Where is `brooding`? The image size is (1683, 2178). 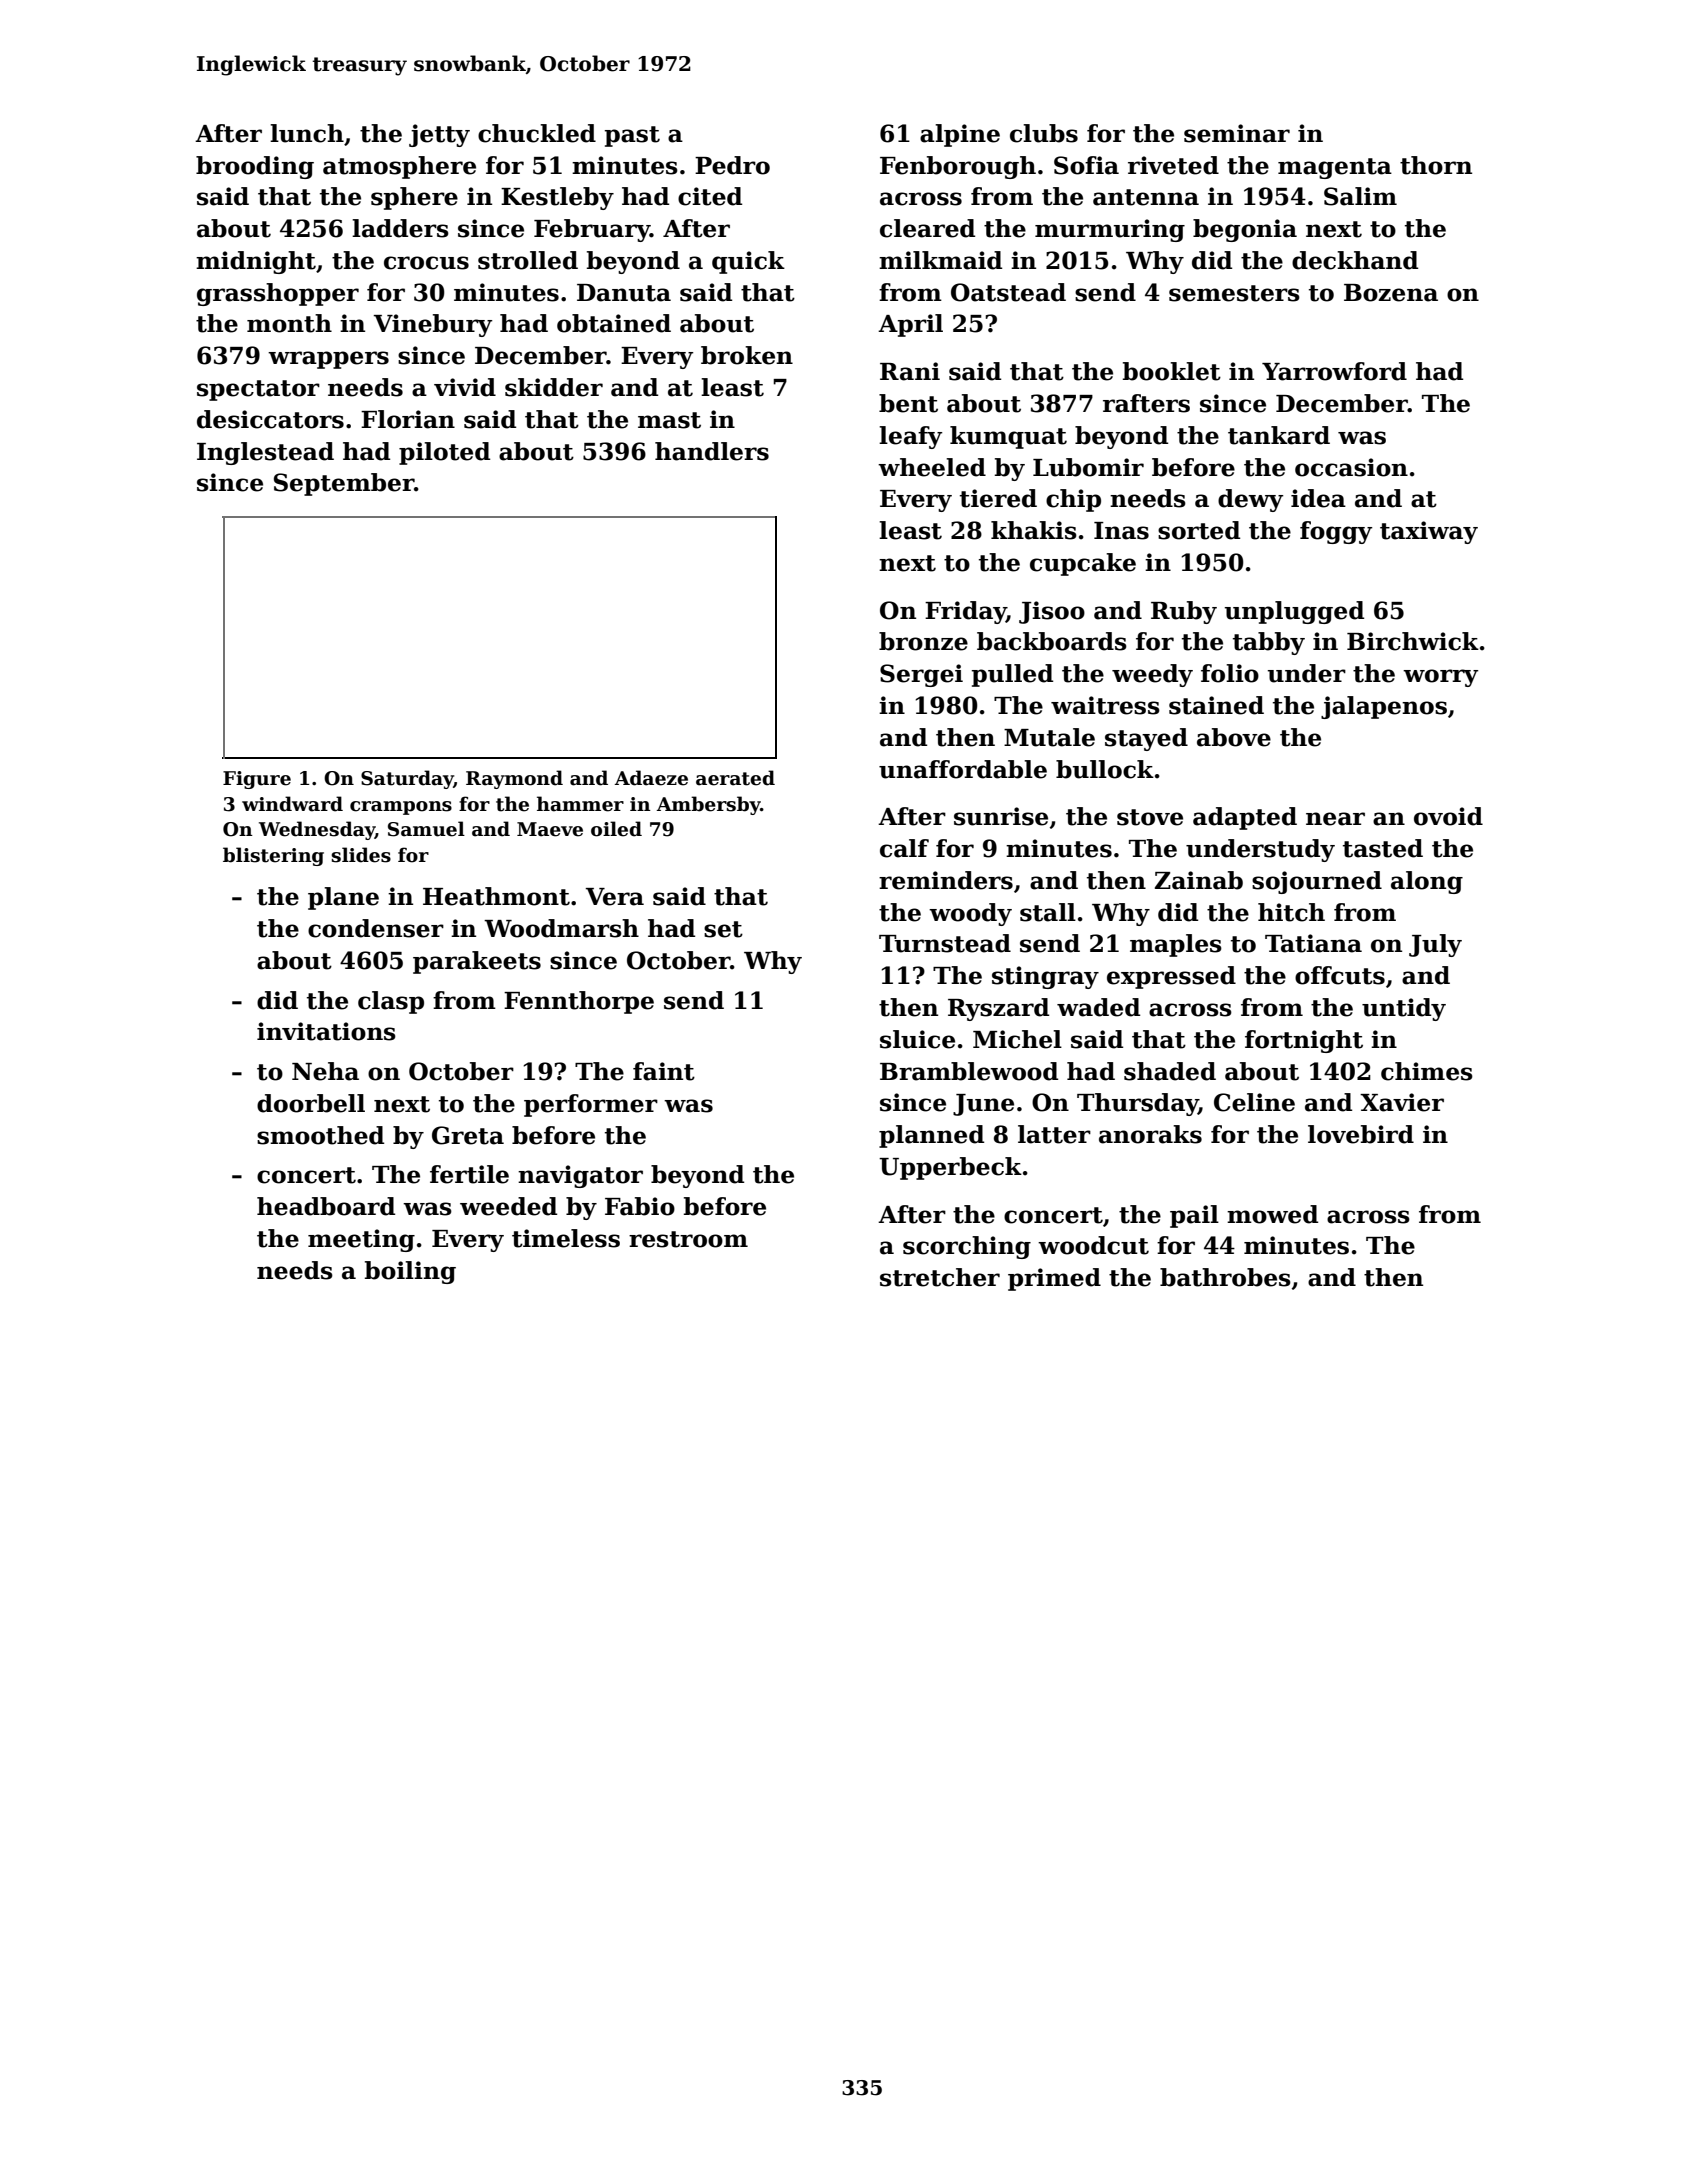 brooding is located at coordinates (255, 167).
